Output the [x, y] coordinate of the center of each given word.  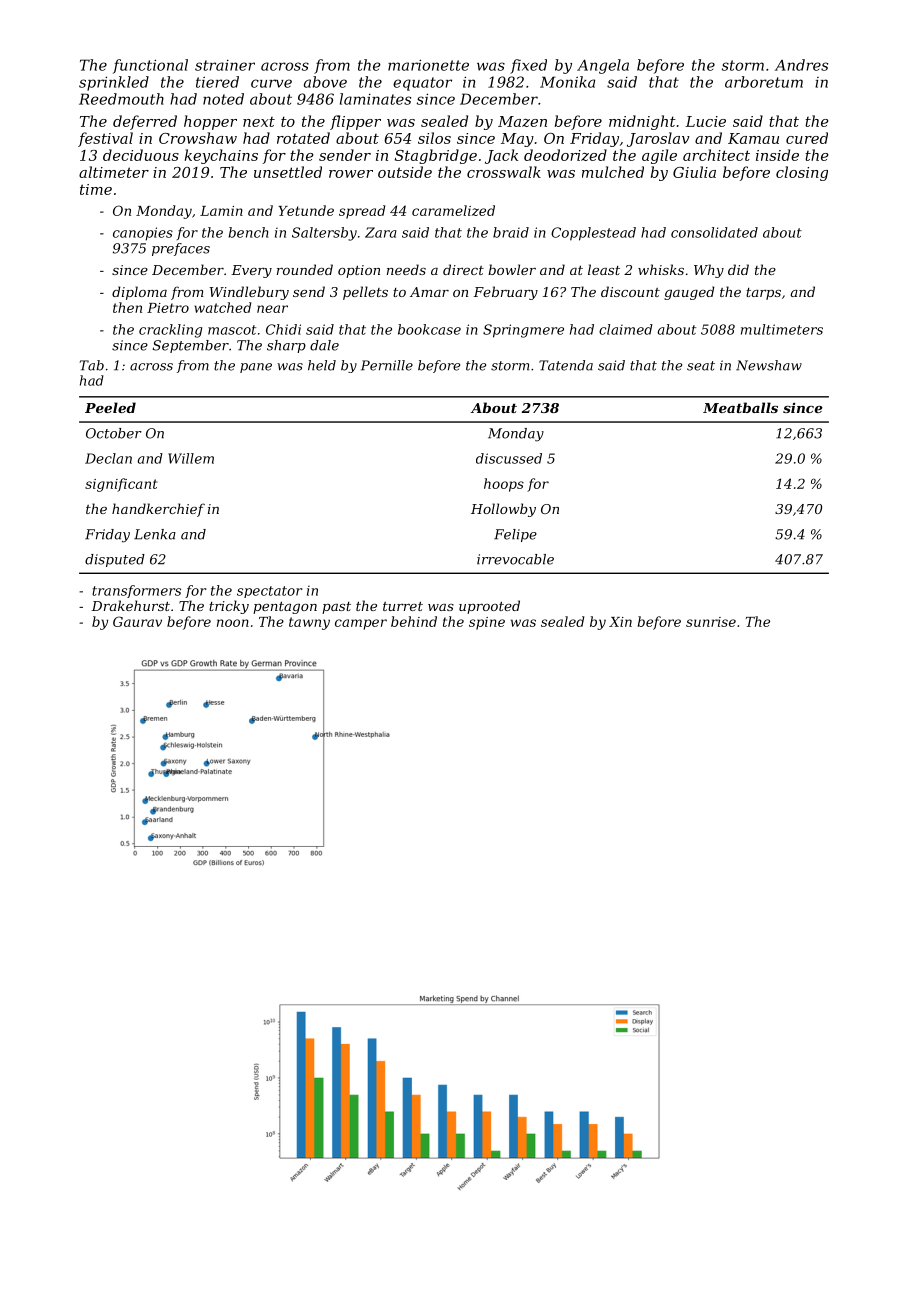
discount [630, 291]
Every [251, 271]
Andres [801, 65]
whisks [661, 269]
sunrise [711, 622]
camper [361, 624]
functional [150, 66]
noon [233, 623]
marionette [428, 65]
